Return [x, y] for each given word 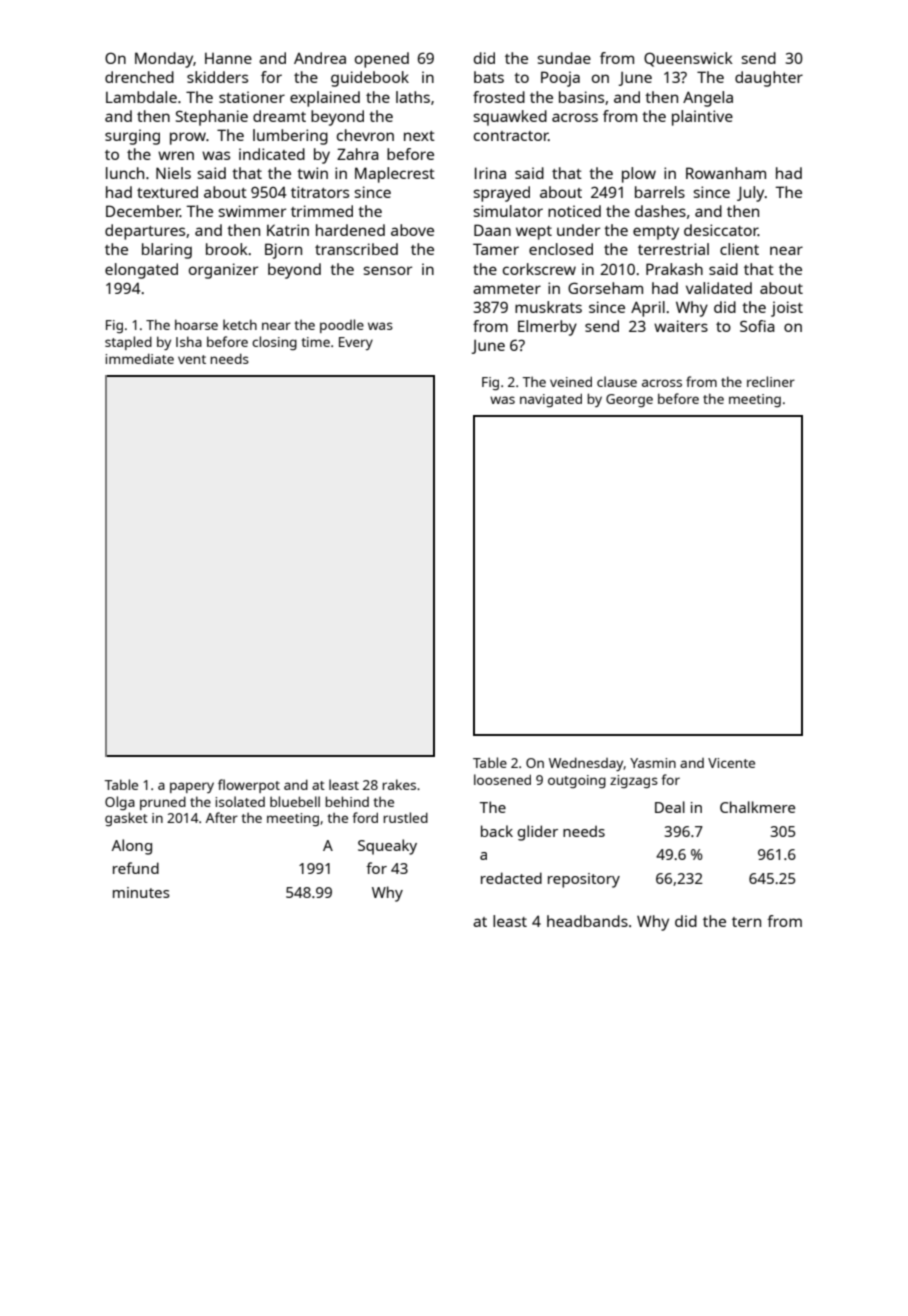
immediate [139, 358]
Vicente [731, 763]
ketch [240, 324]
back [497, 831]
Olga [120, 803]
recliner [771, 381]
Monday [164, 60]
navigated [551, 400]
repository [584, 880]
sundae [564, 58]
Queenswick [688, 59]
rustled [405, 817]
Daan [492, 230]
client [739, 249]
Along [132, 847]
